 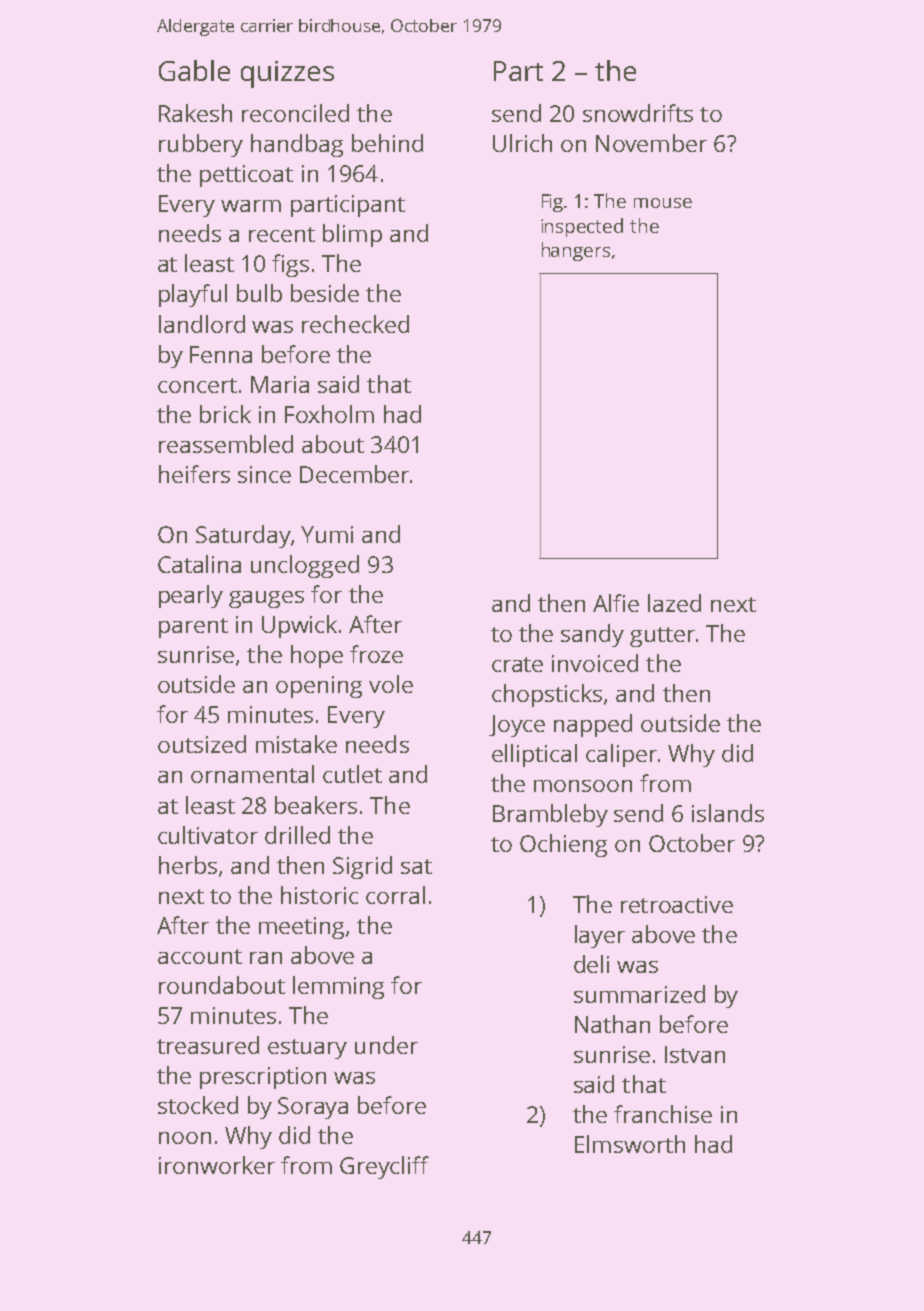 I want to click on hangers, so click(x=576, y=251).
